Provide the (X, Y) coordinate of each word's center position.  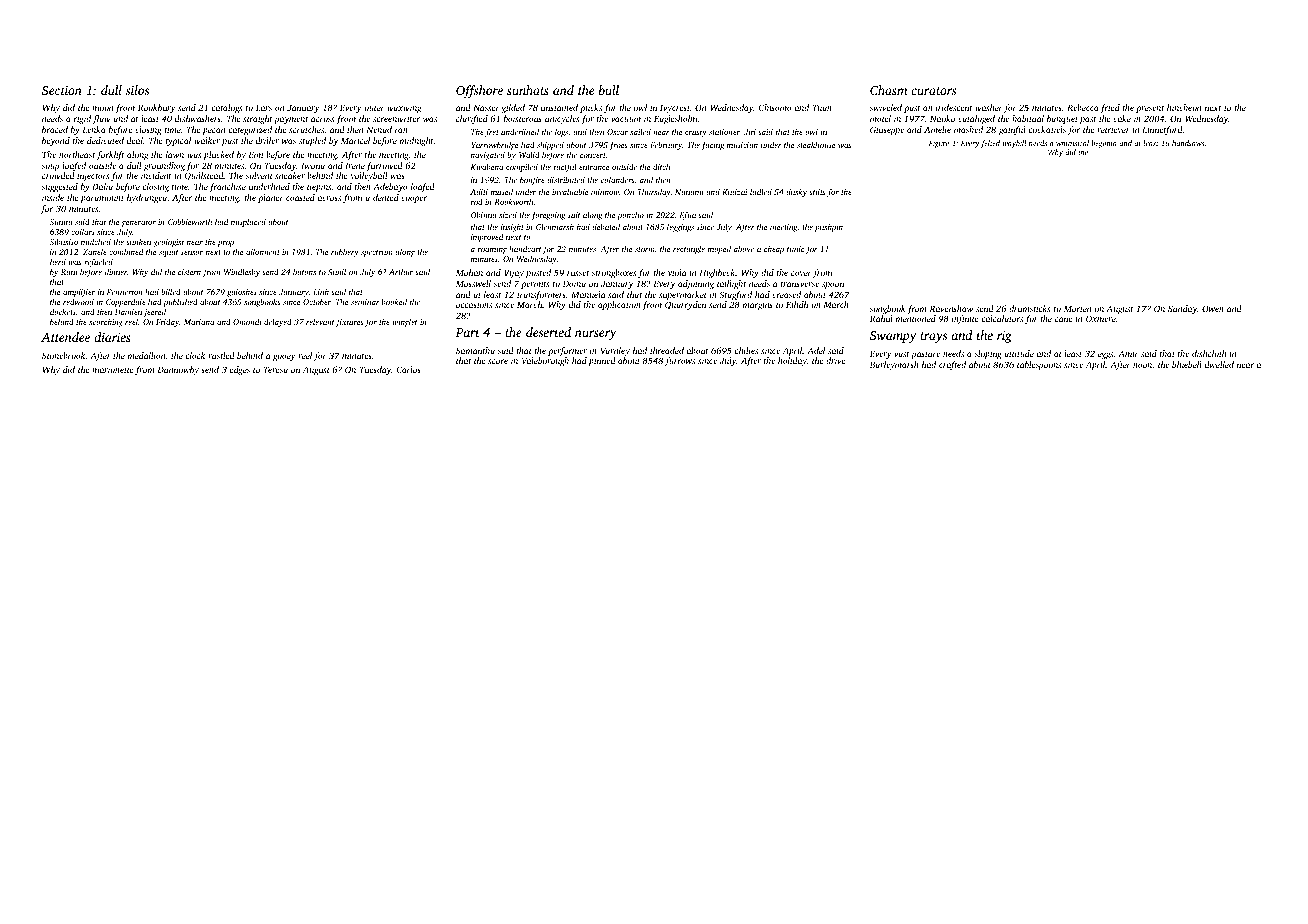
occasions (474, 304)
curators (934, 91)
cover (801, 273)
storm (645, 249)
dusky (796, 193)
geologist (168, 243)
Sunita (61, 222)
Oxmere (1101, 318)
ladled (761, 192)
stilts (817, 192)
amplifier (79, 293)
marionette (113, 369)
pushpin (829, 228)
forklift (110, 155)
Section (62, 90)
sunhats (528, 90)
